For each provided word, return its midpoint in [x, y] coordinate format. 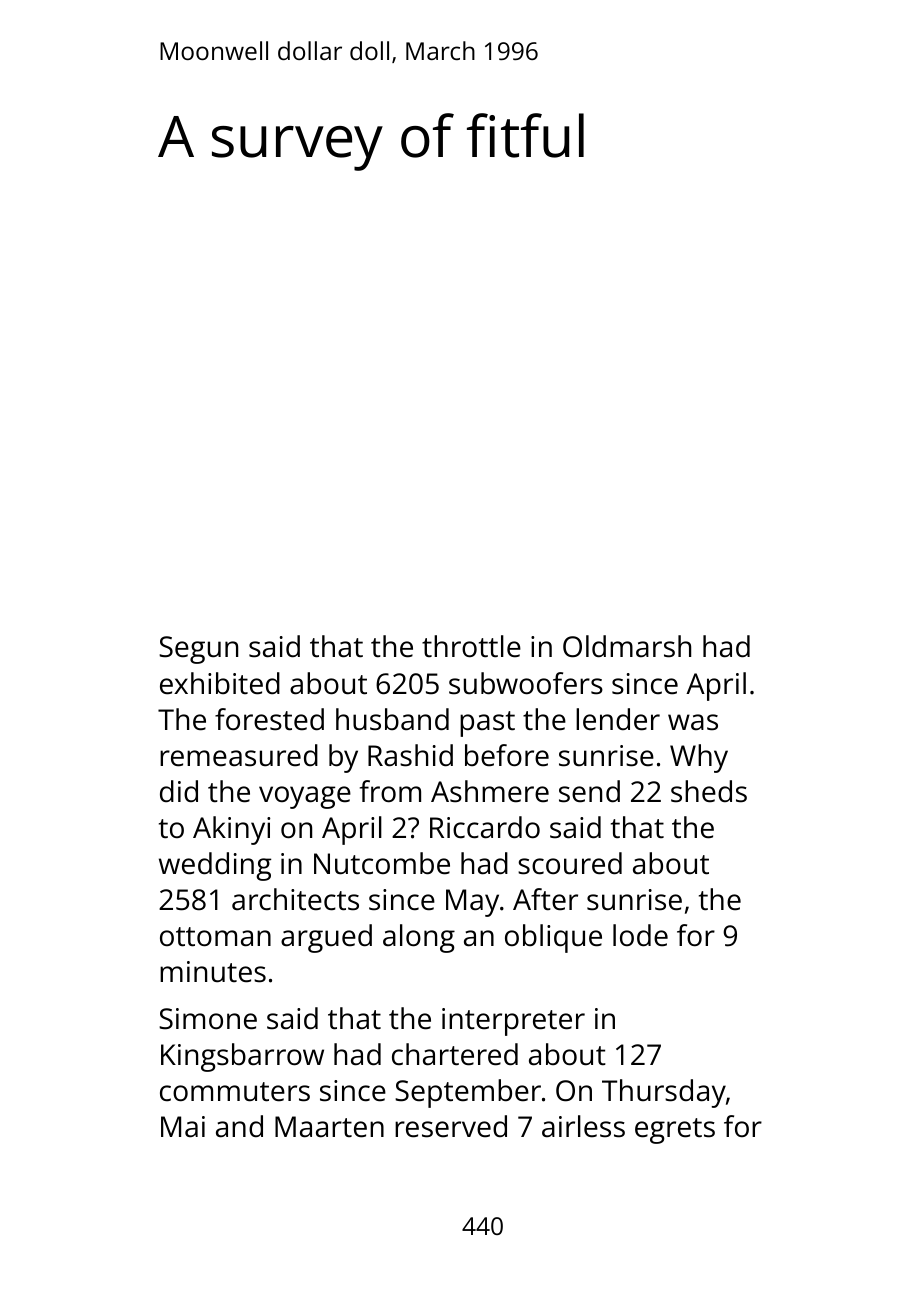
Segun [198, 650]
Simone [208, 1019]
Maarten [329, 1127]
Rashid [410, 755]
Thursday [664, 1093]
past [487, 724]
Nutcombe [382, 863]
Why [699, 758]
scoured [570, 863]
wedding [215, 866]
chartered [455, 1054]
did [179, 791]
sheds [709, 791]
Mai [183, 1126]
